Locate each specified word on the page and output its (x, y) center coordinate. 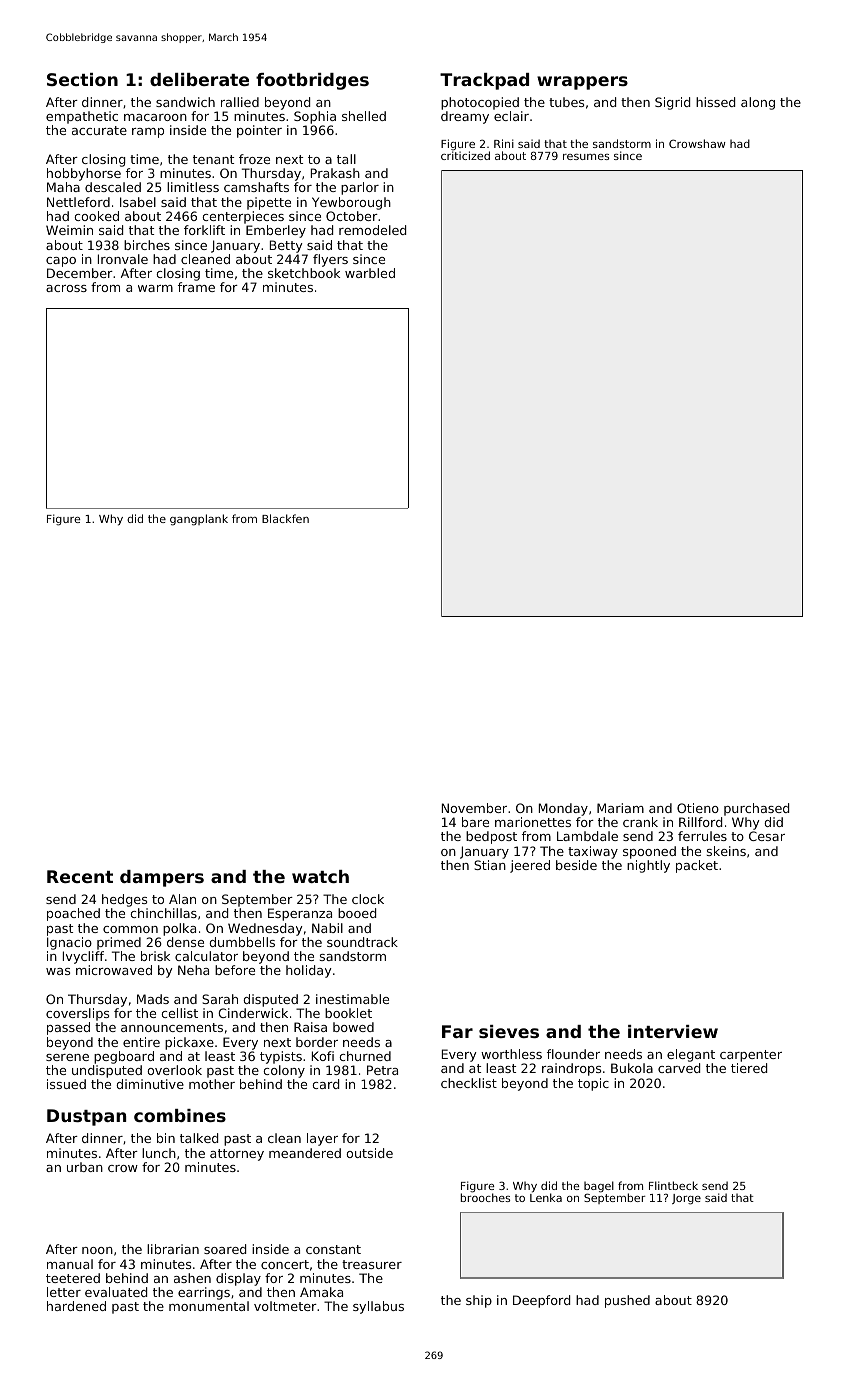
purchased (756, 809)
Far (457, 1031)
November (474, 808)
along (758, 103)
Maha (63, 187)
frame (196, 287)
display (238, 1279)
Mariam (620, 808)
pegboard (124, 1057)
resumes (586, 157)
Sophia (315, 117)
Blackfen (285, 518)
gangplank (199, 520)
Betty (286, 246)
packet (697, 866)
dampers (162, 878)
